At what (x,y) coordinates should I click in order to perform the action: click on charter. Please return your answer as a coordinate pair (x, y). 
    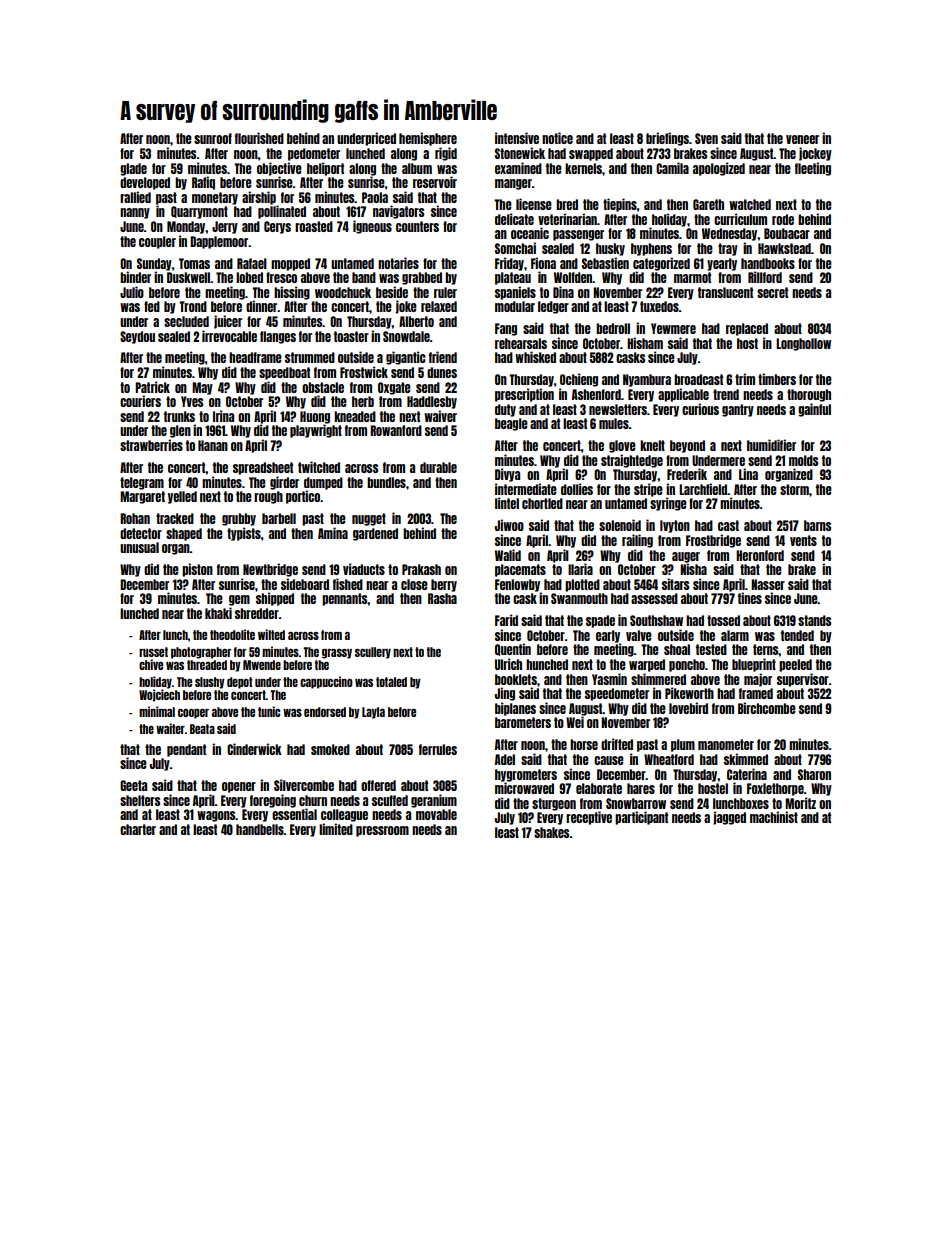
    Looking at the image, I should click on (138, 829).
